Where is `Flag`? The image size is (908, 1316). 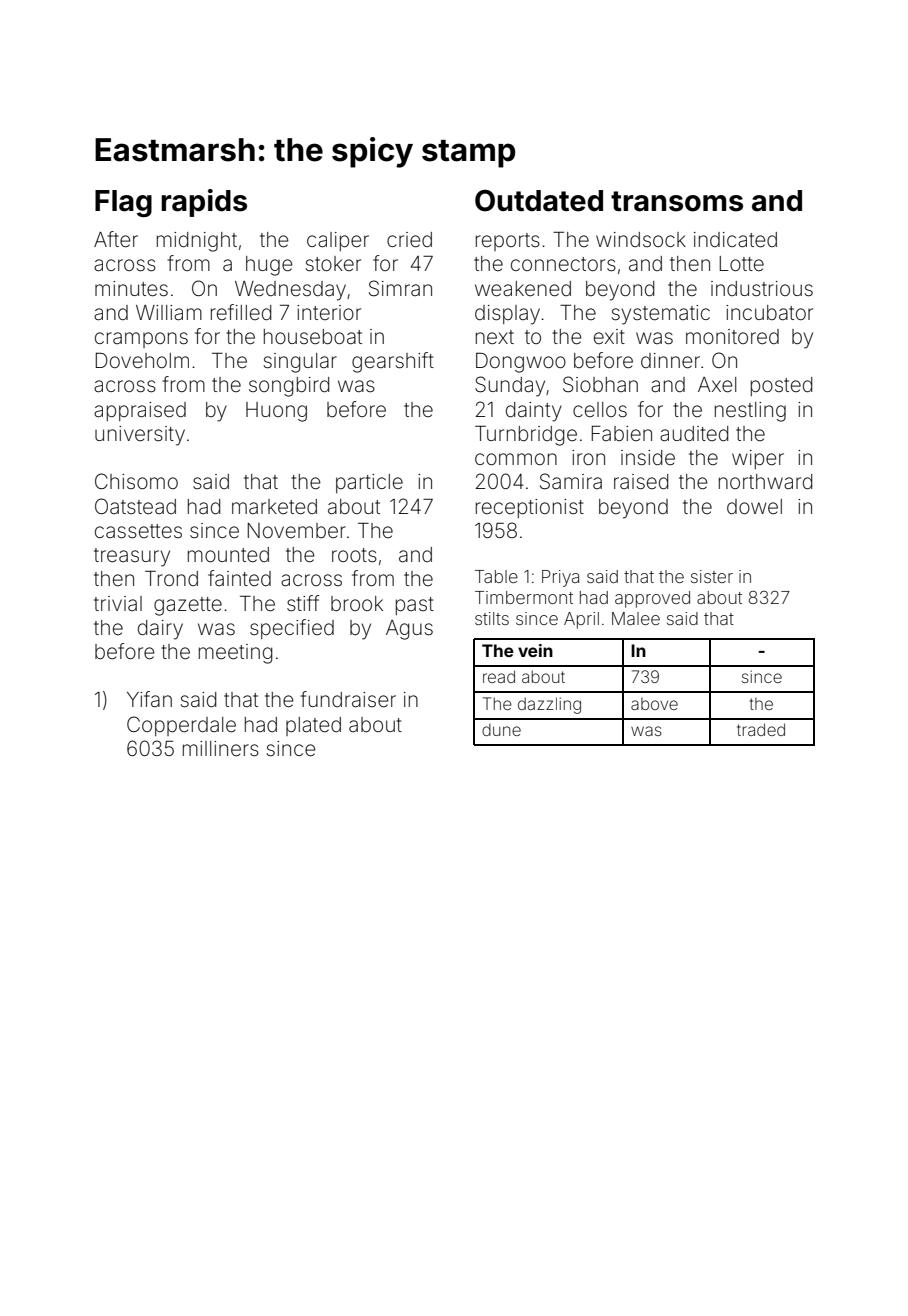
Flag is located at coordinates (123, 203).
